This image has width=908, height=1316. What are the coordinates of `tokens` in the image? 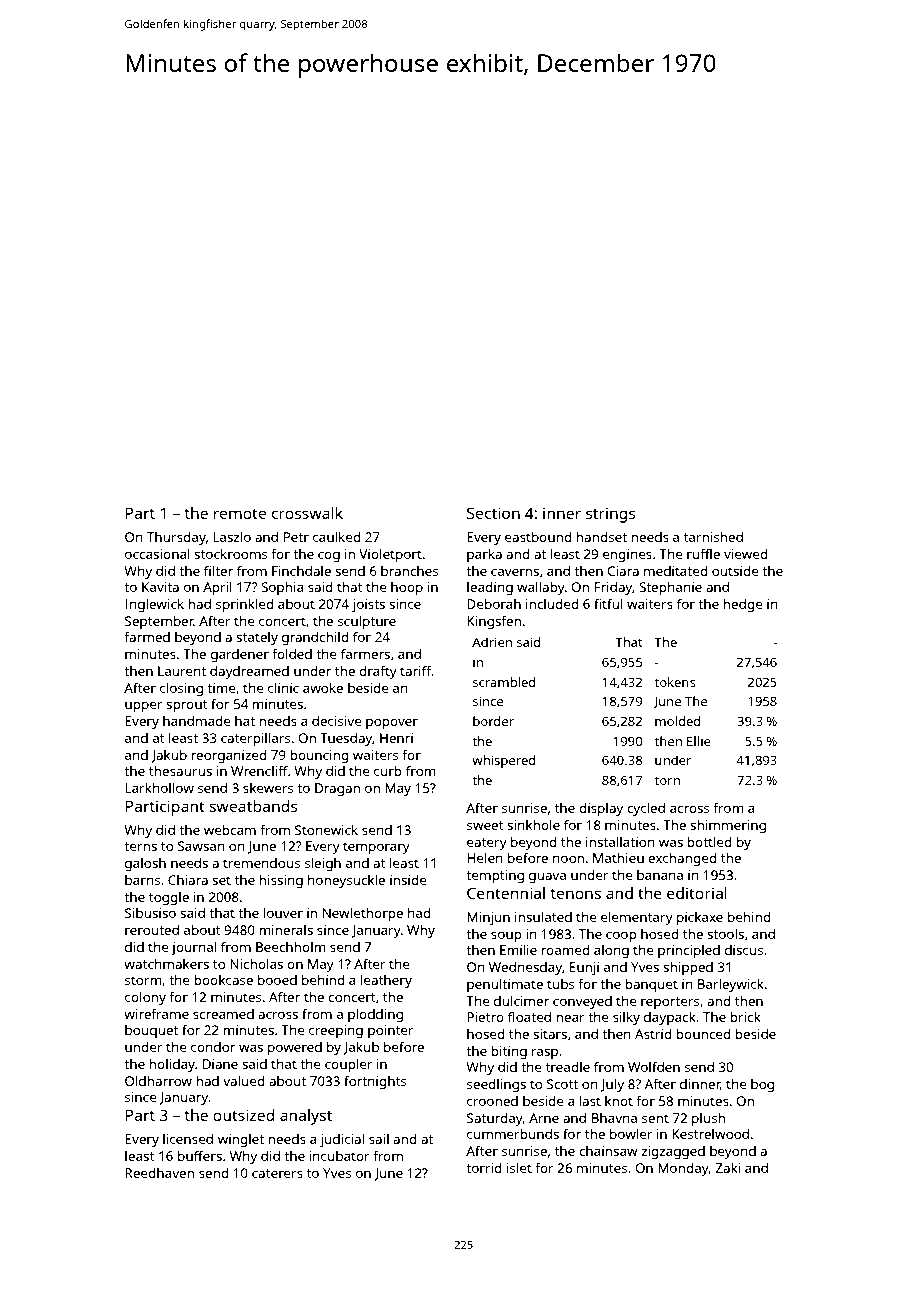 It's located at (675, 682).
